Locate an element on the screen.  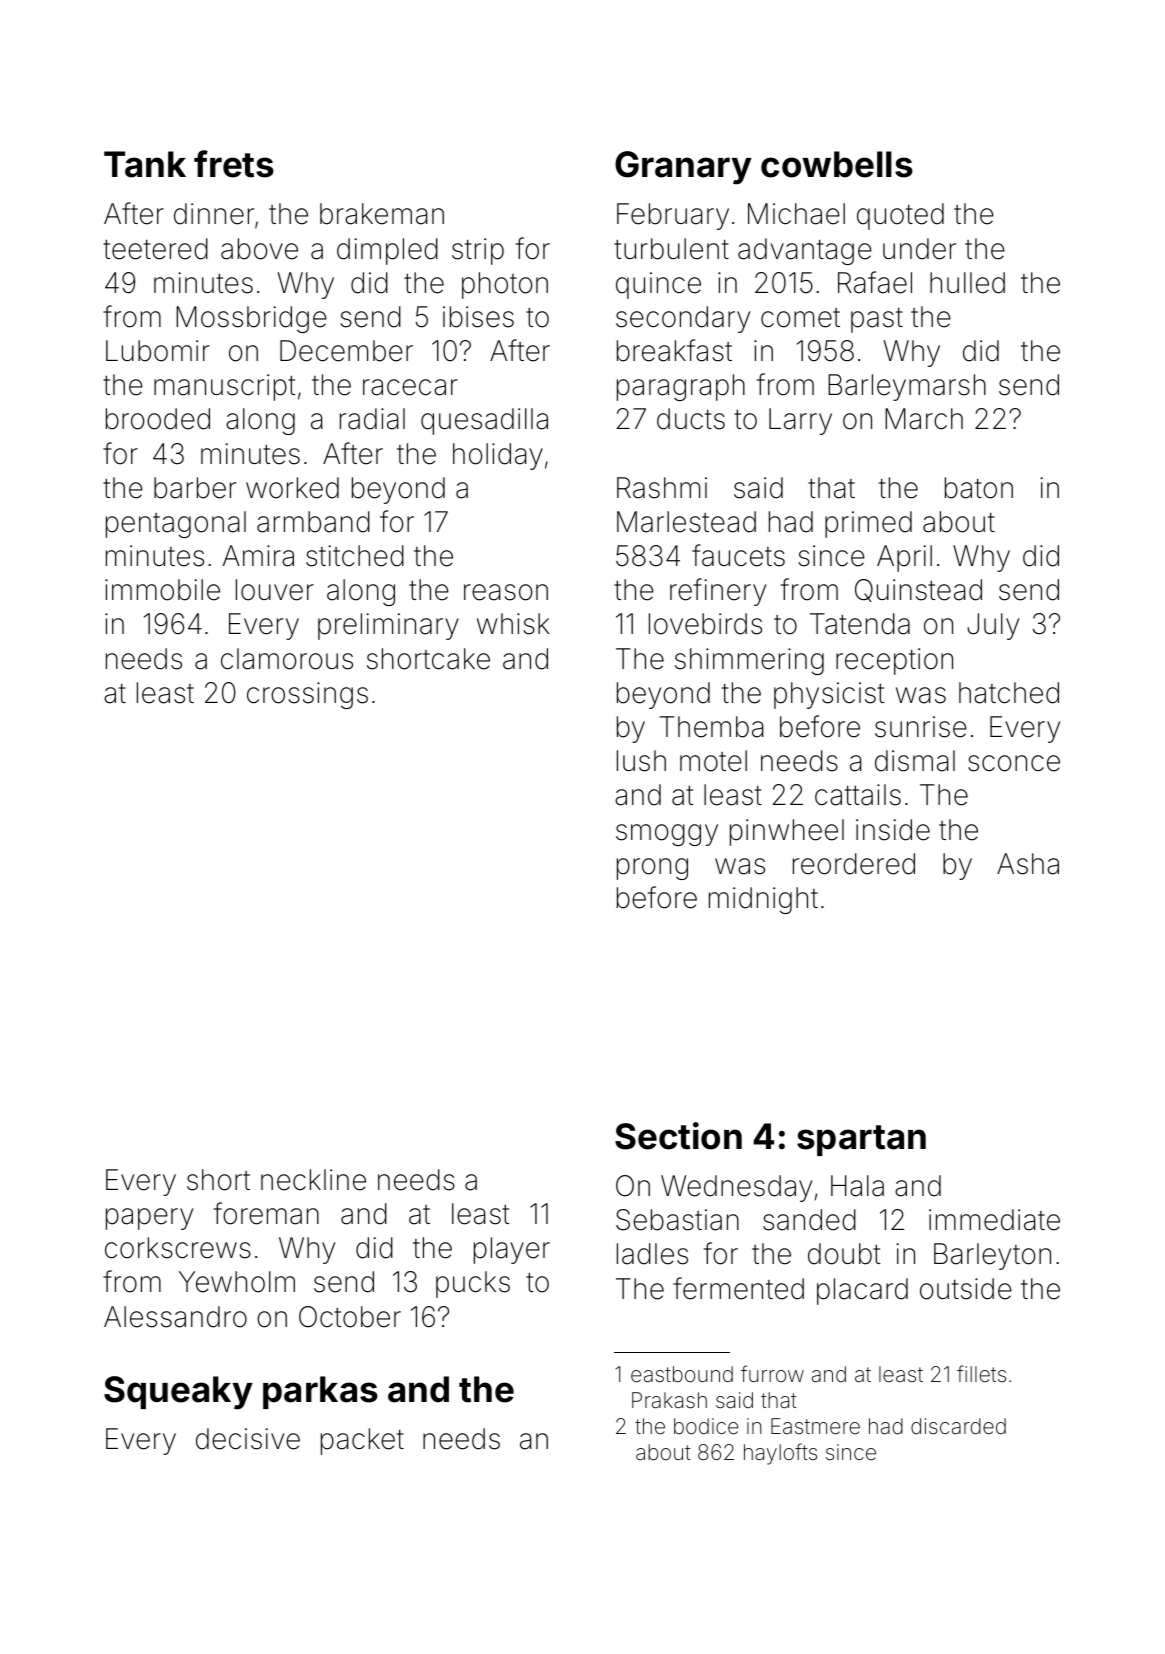
prong is located at coordinates (652, 869).
